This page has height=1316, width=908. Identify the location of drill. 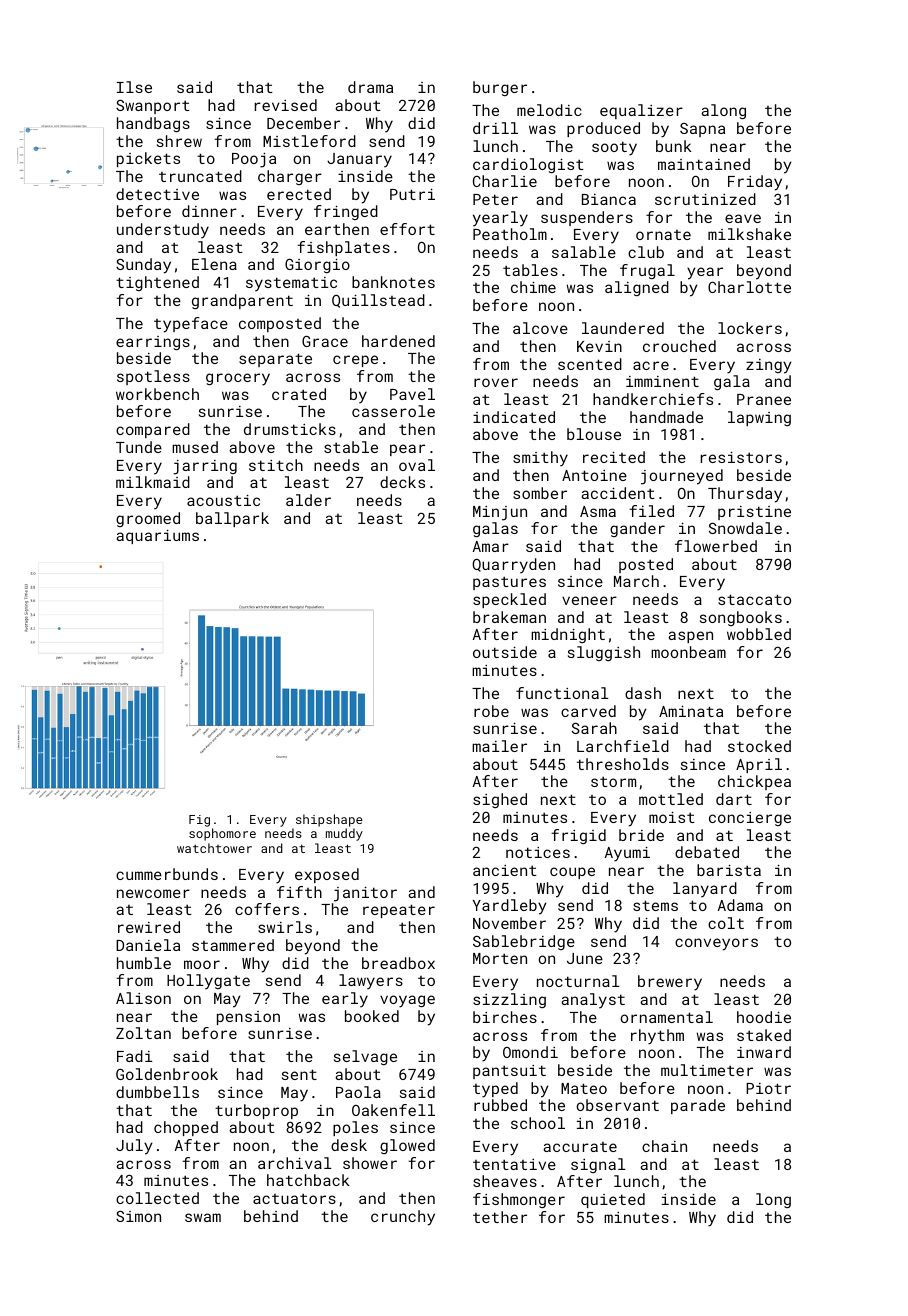
(495, 128).
